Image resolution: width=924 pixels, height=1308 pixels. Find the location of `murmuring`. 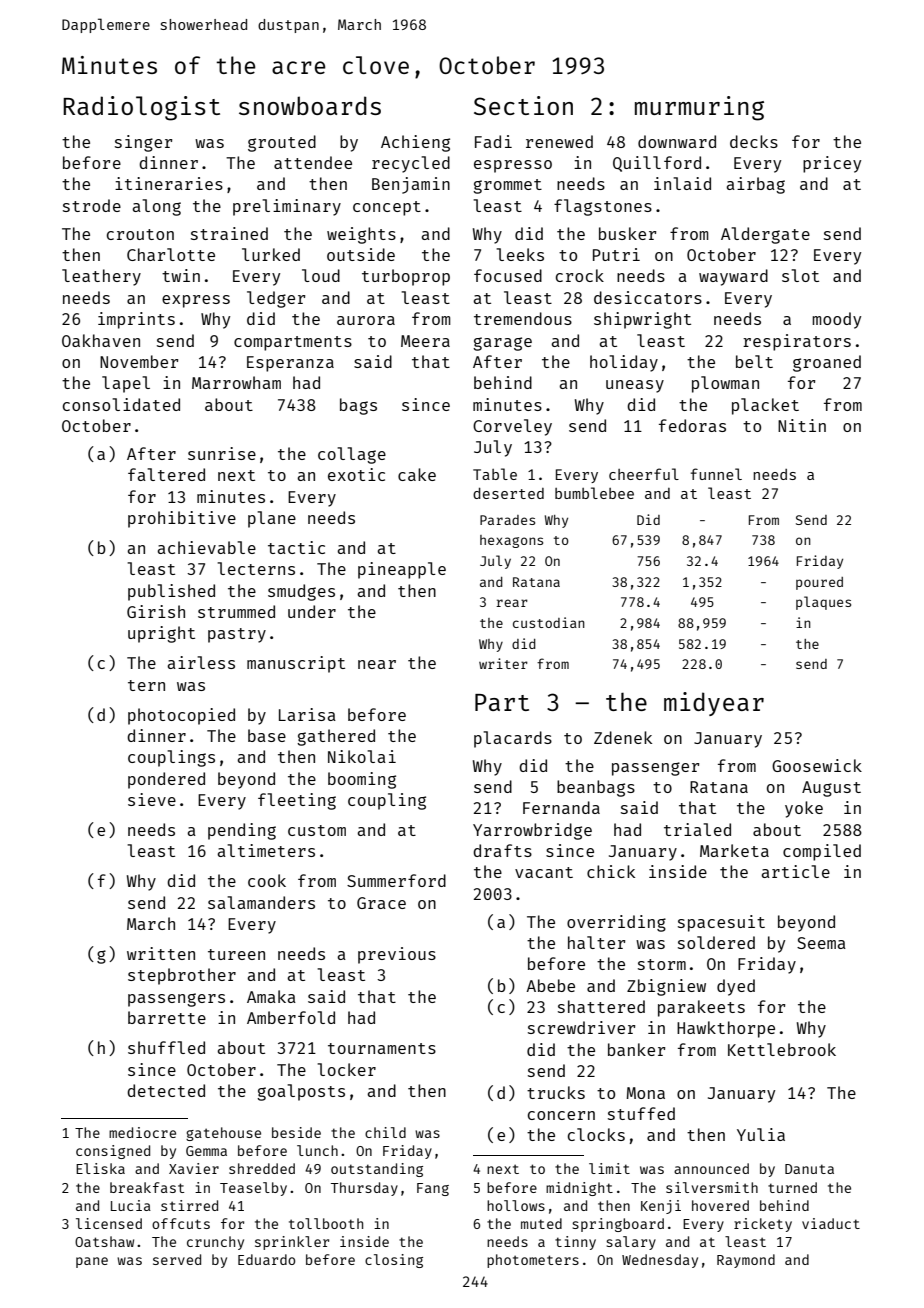

murmuring is located at coordinates (699, 108).
